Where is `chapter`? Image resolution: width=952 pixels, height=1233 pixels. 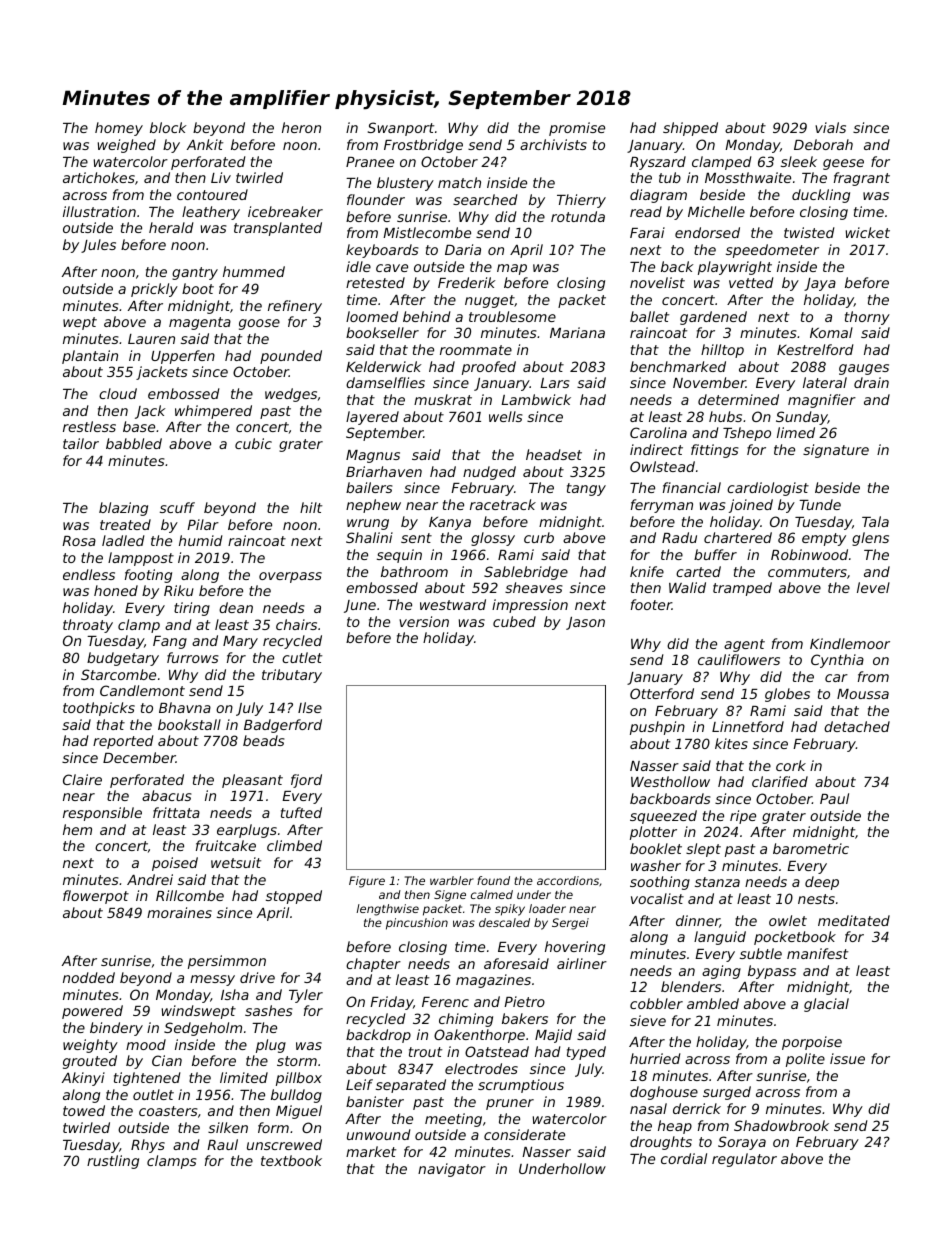 chapter is located at coordinates (373, 965).
